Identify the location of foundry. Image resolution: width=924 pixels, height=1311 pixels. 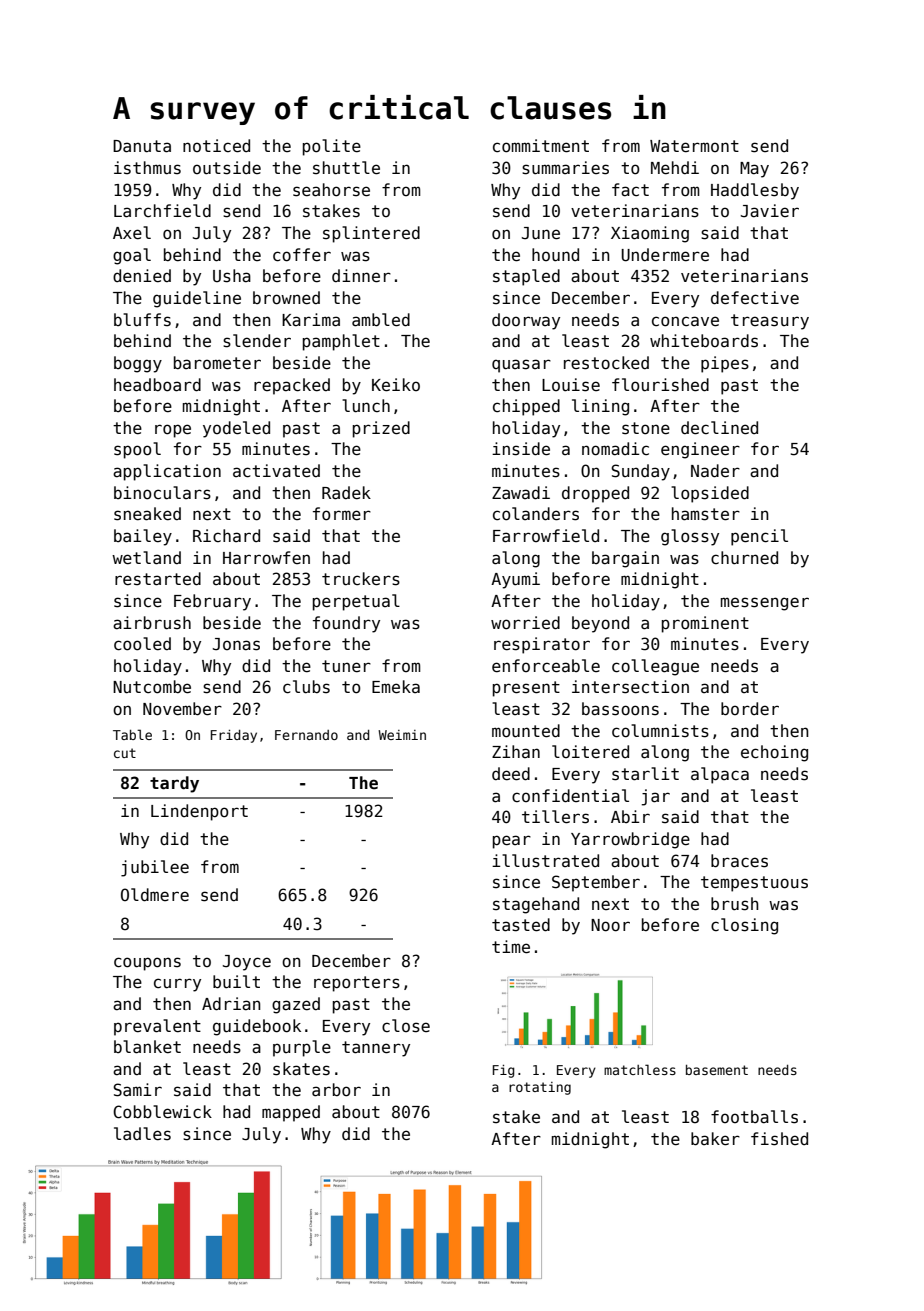
(346, 624).
